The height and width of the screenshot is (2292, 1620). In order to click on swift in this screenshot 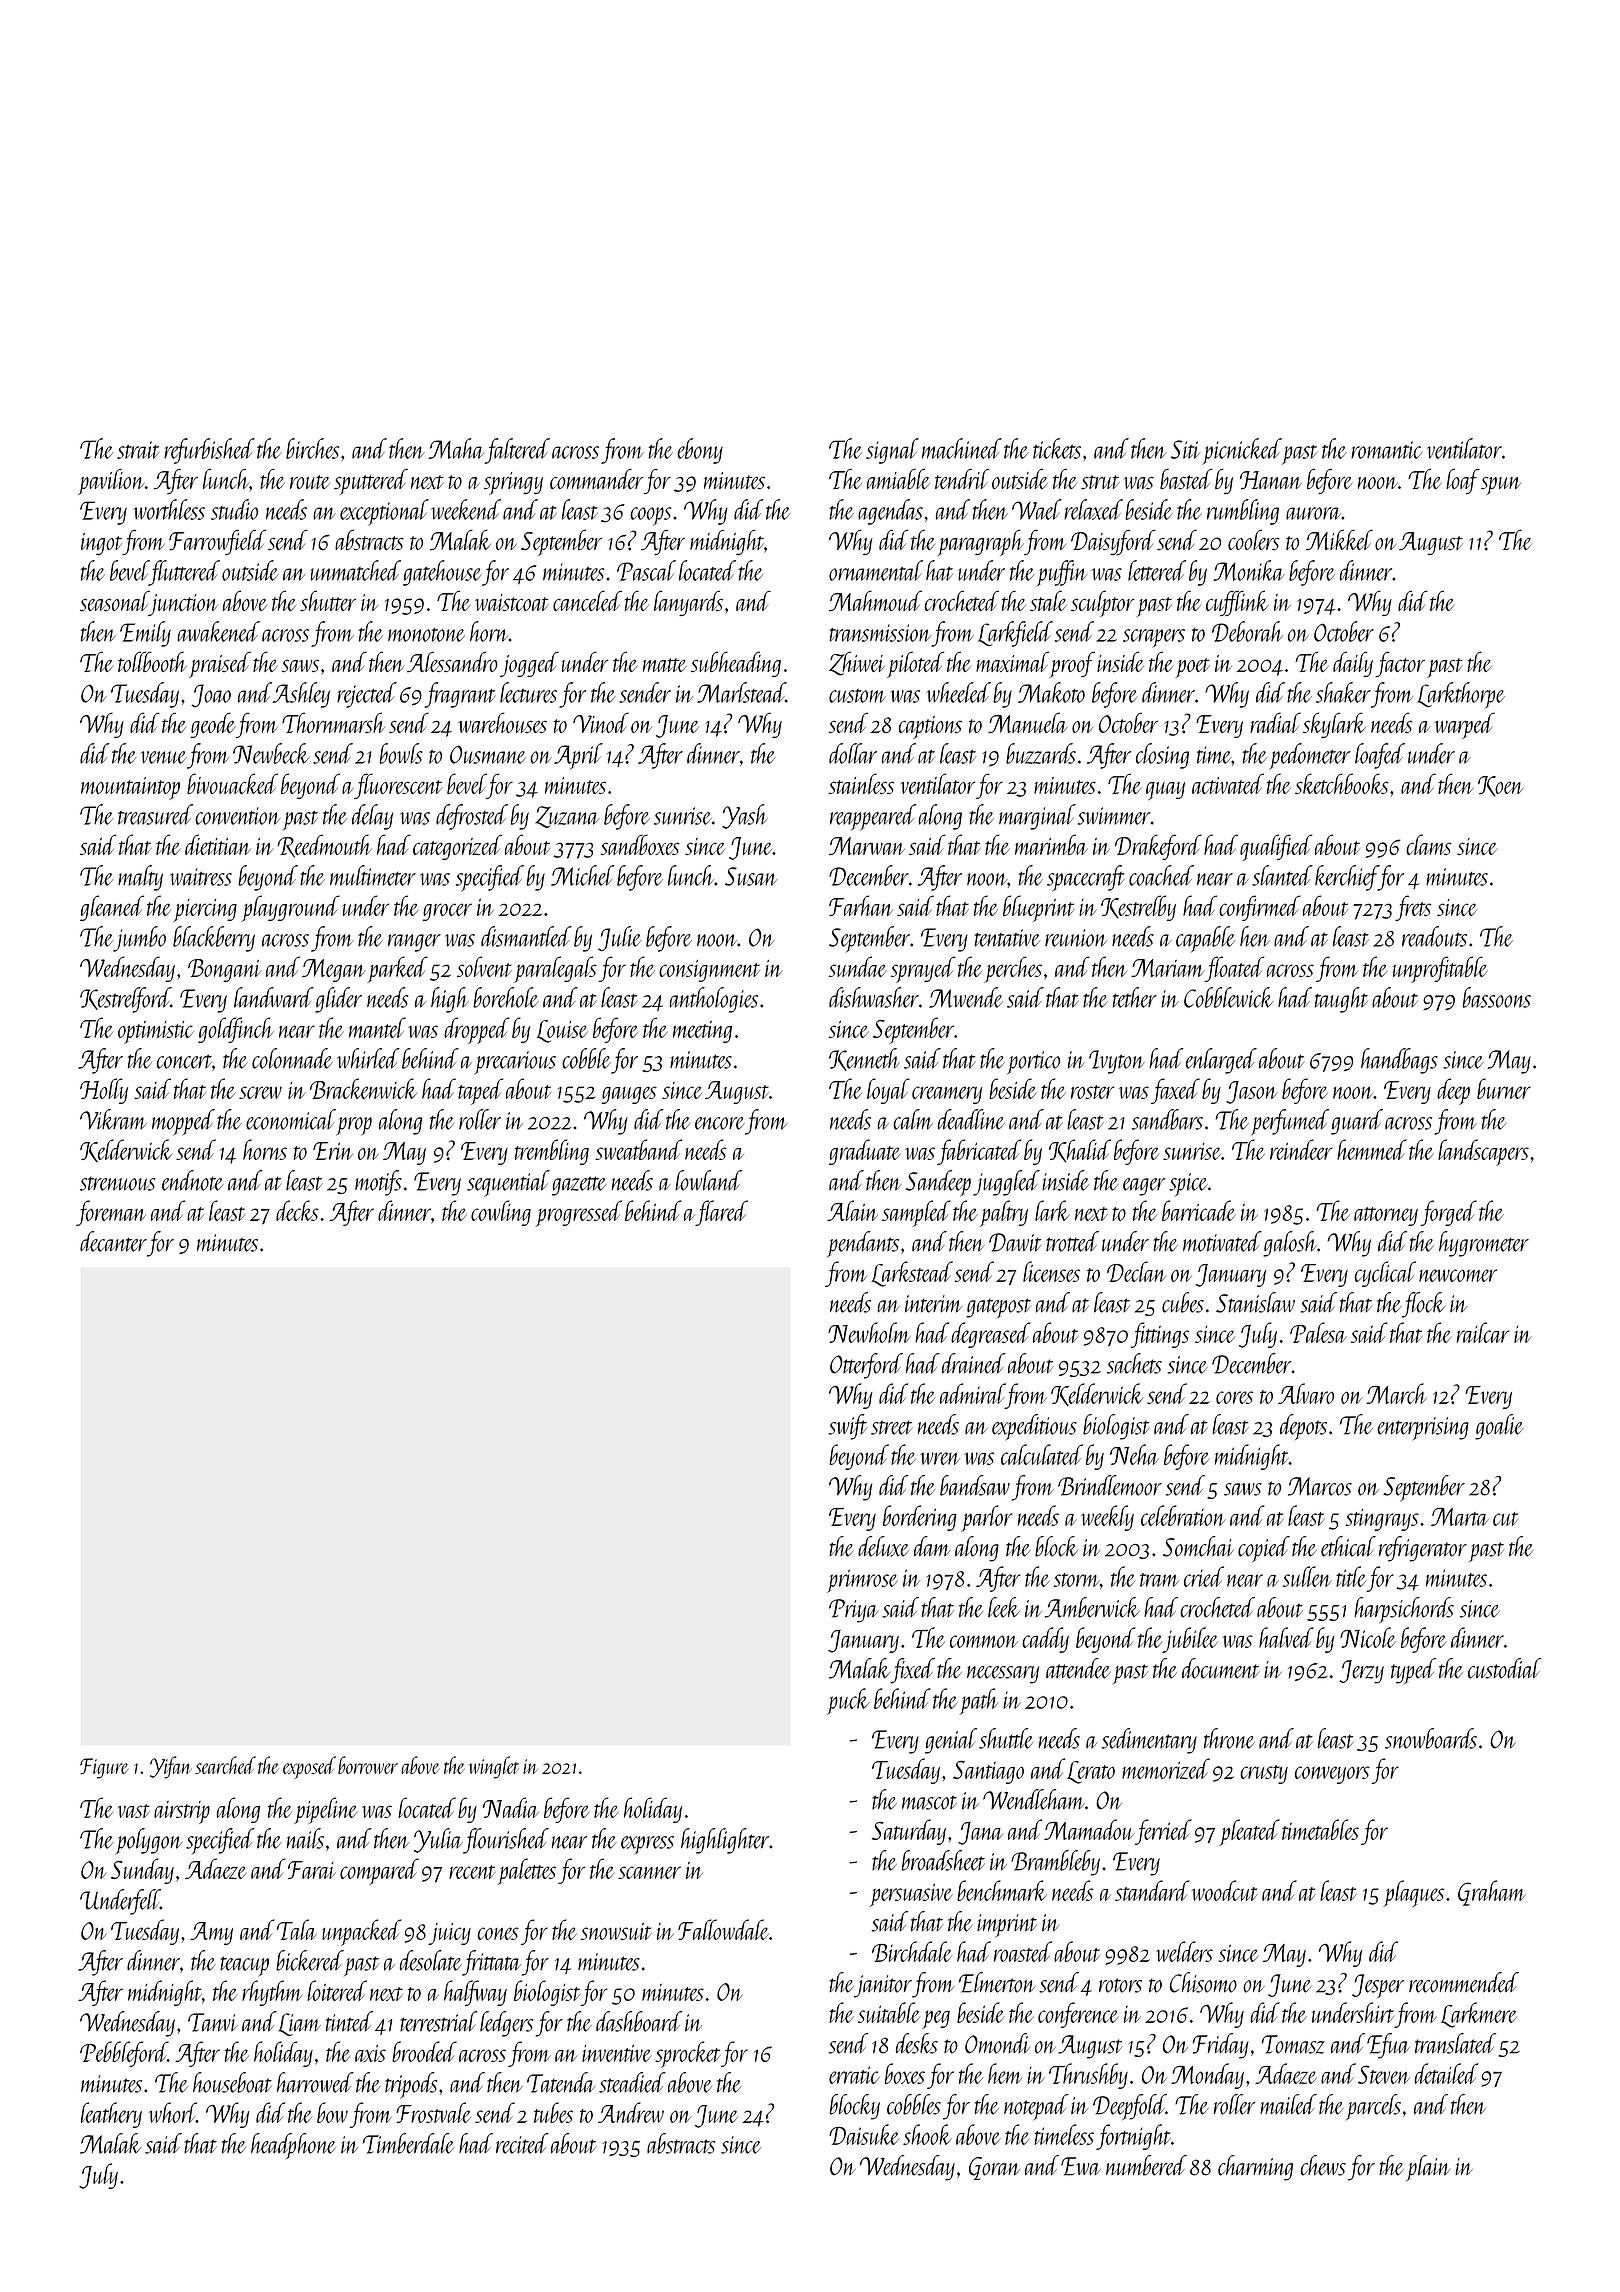, I will do `click(848, 1427)`.
